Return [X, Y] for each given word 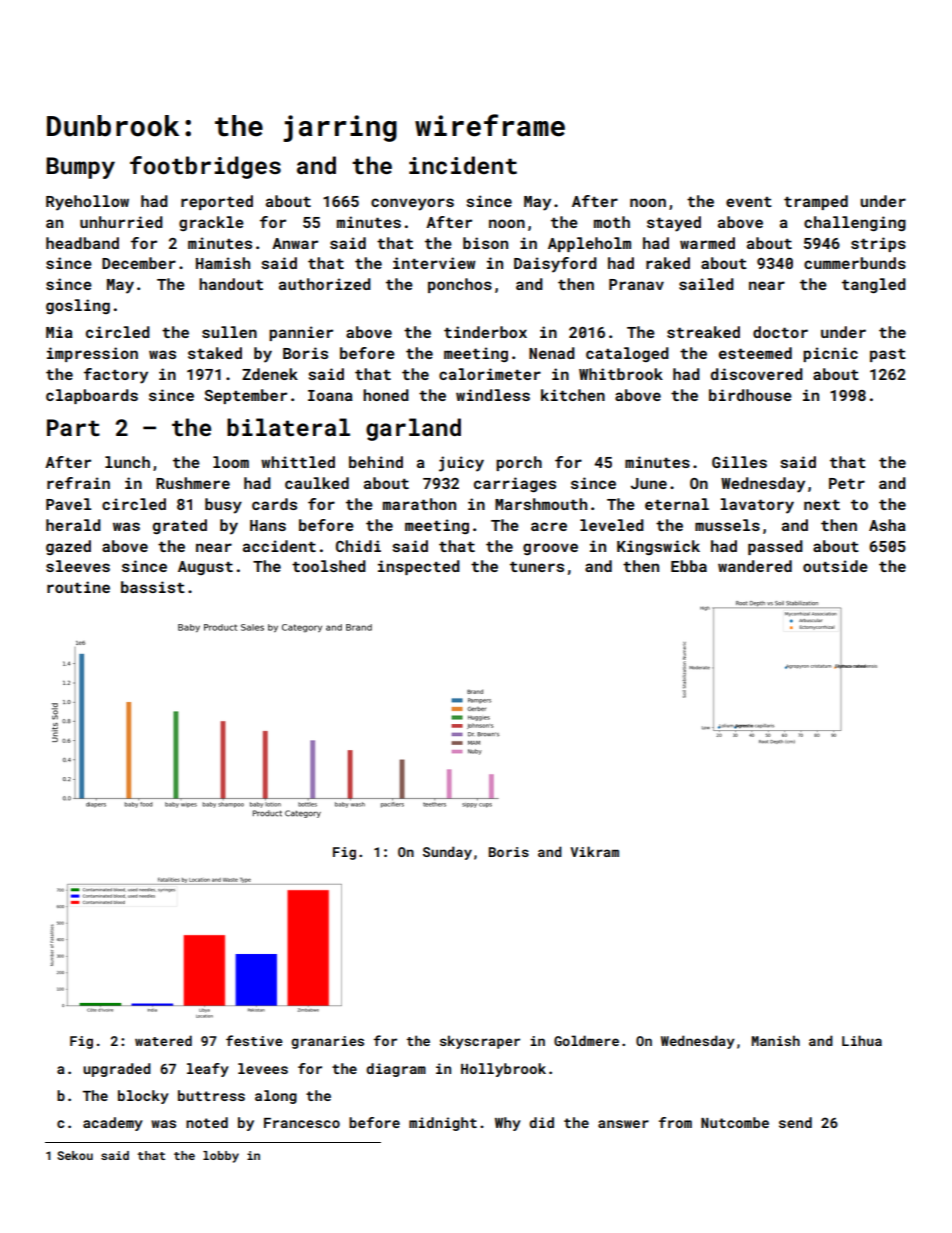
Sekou [75, 1155]
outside [835, 566]
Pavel [68, 504]
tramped [816, 202]
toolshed [329, 566]
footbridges [205, 167]
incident [463, 165]
